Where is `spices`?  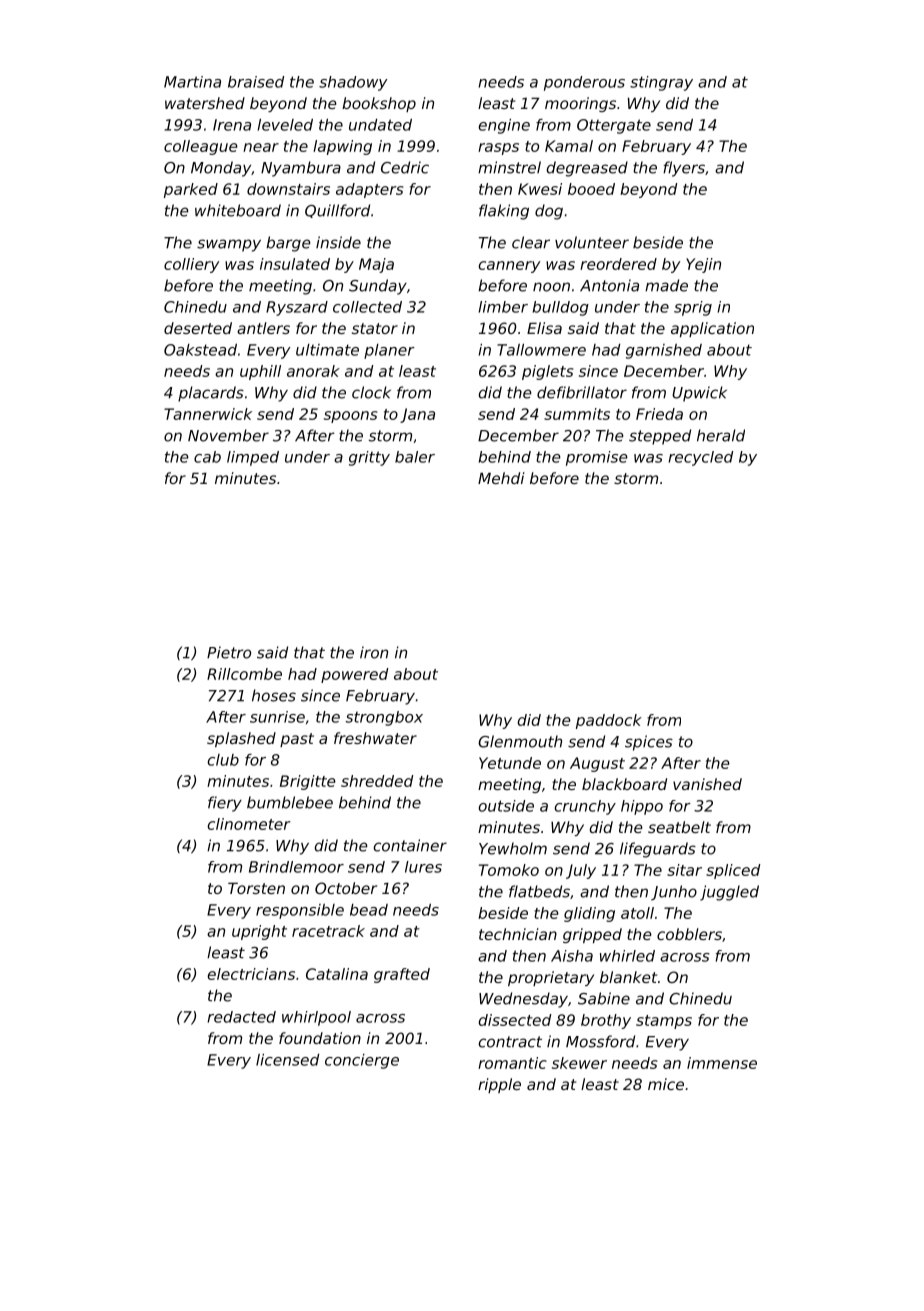 spices is located at coordinates (649, 743).
